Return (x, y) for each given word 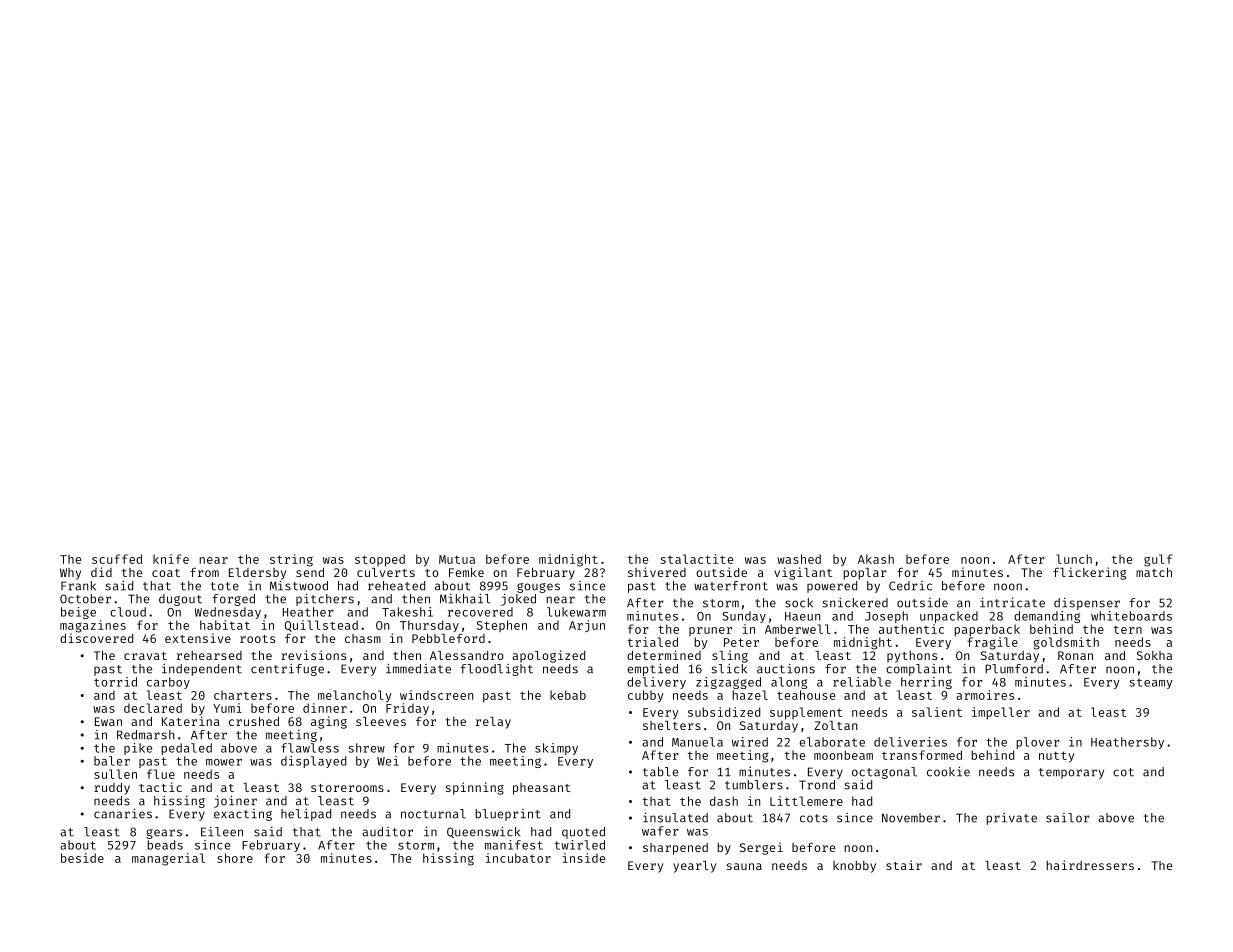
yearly (694, 867)
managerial (168, 859)
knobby (854, 867)
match (1154, 572)
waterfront (731, 586)
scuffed (117, 559)
